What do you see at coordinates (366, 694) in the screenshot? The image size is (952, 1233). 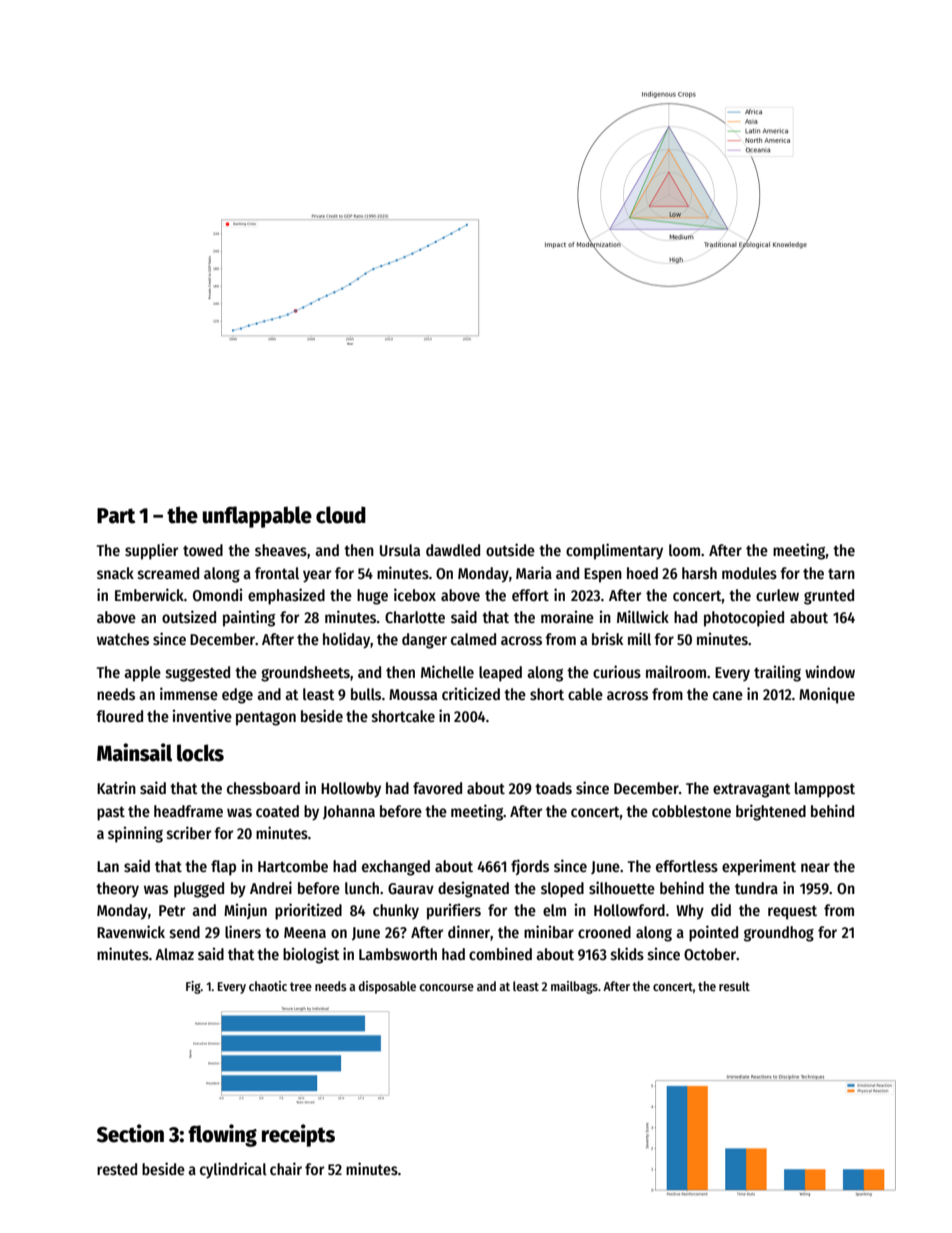 I see `bulls` at bounding box center [366, 694].
